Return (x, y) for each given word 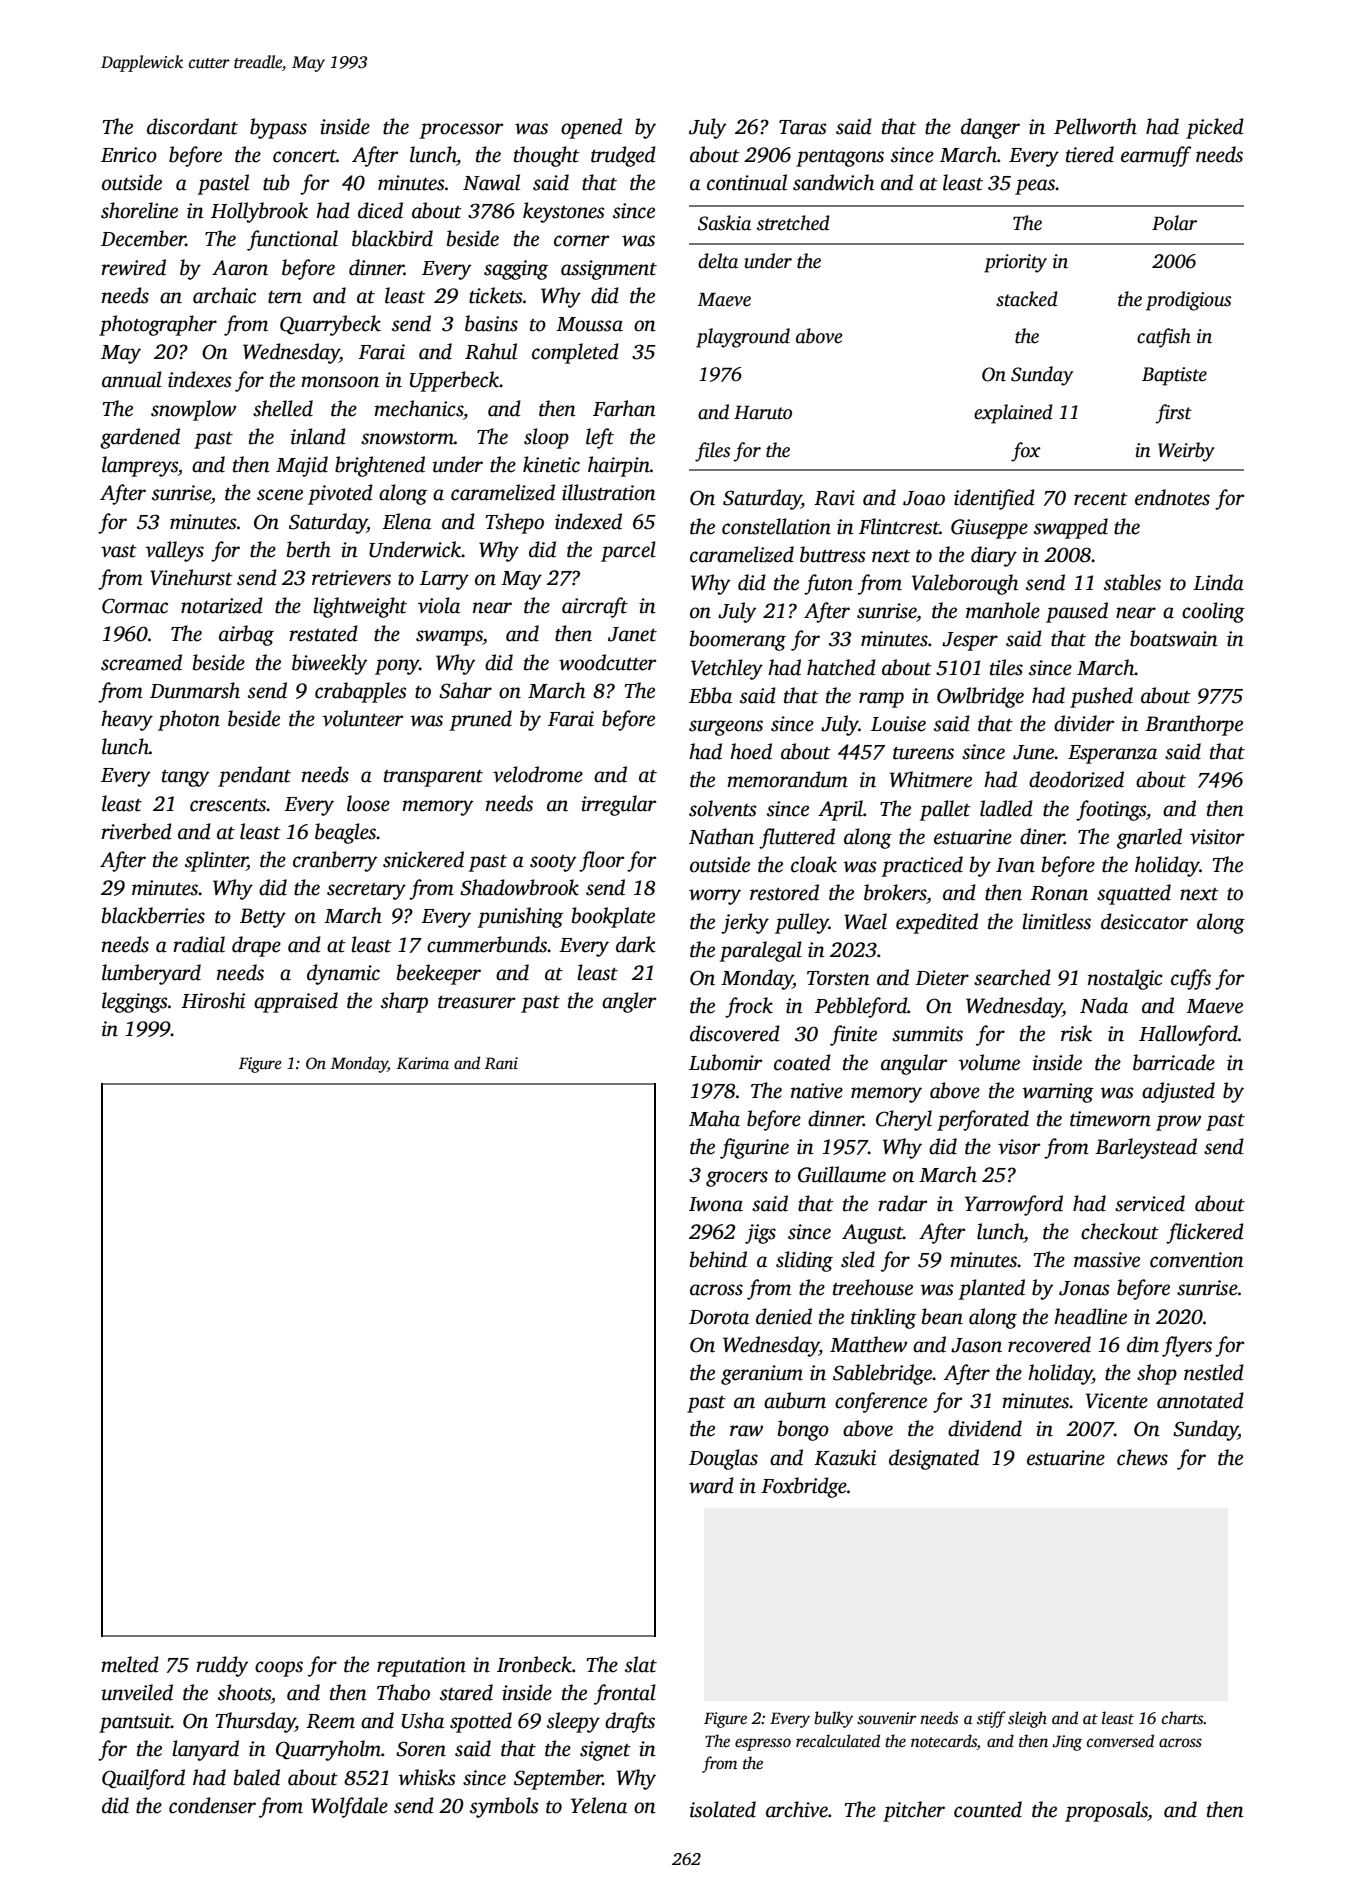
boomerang (738, 640)
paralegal (761, 951)
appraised (296, 1002)
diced (380, 210)
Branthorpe (1194, 725)
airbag (246, 635)
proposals (1106, 1811)
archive (797, 1809)
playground (743, 338)
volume (989, 1062)
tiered (1090, 154)
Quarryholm (328, 1750)
